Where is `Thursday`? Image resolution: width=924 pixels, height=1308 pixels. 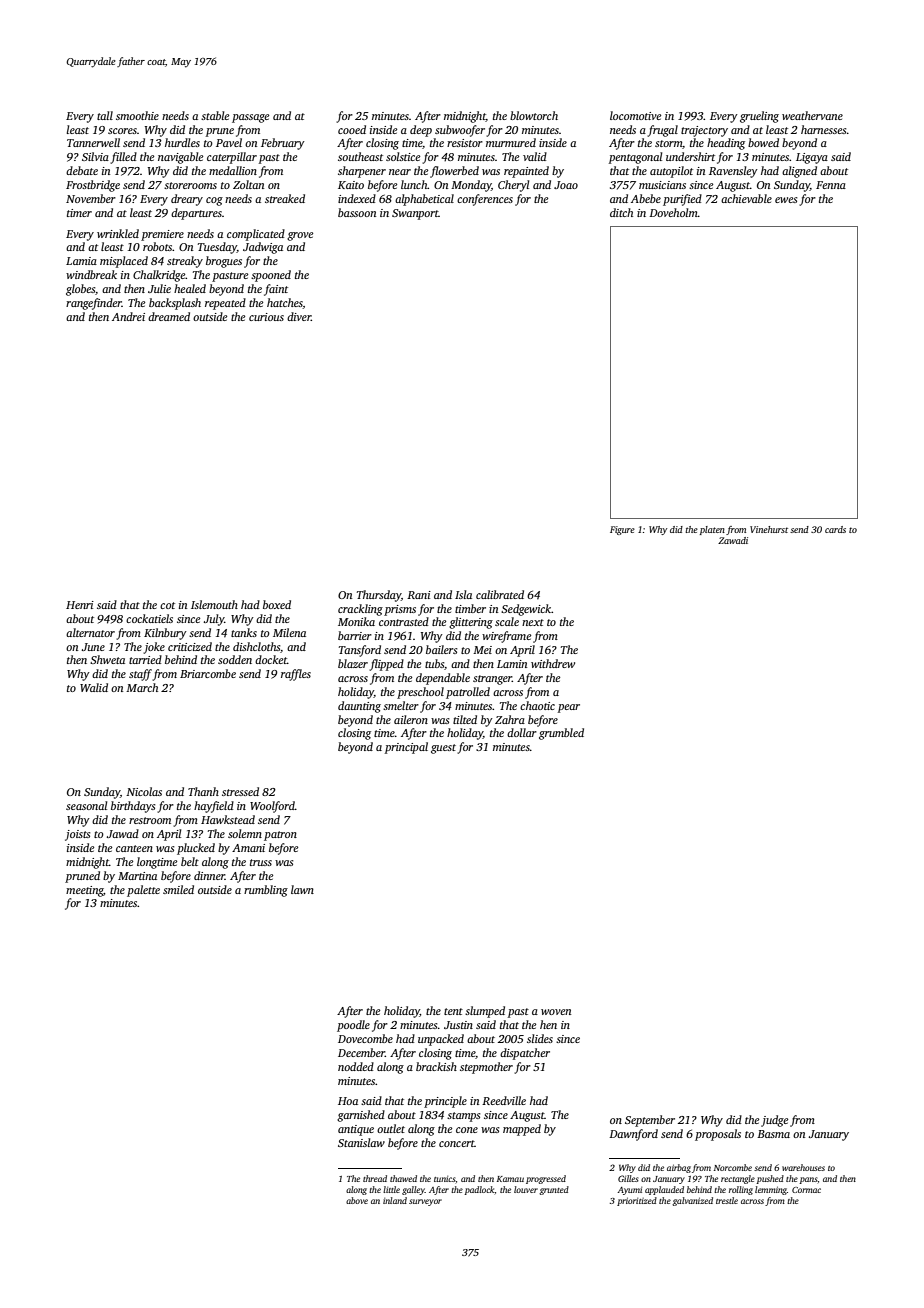
Thursday is located at coordinates (379, 596).
